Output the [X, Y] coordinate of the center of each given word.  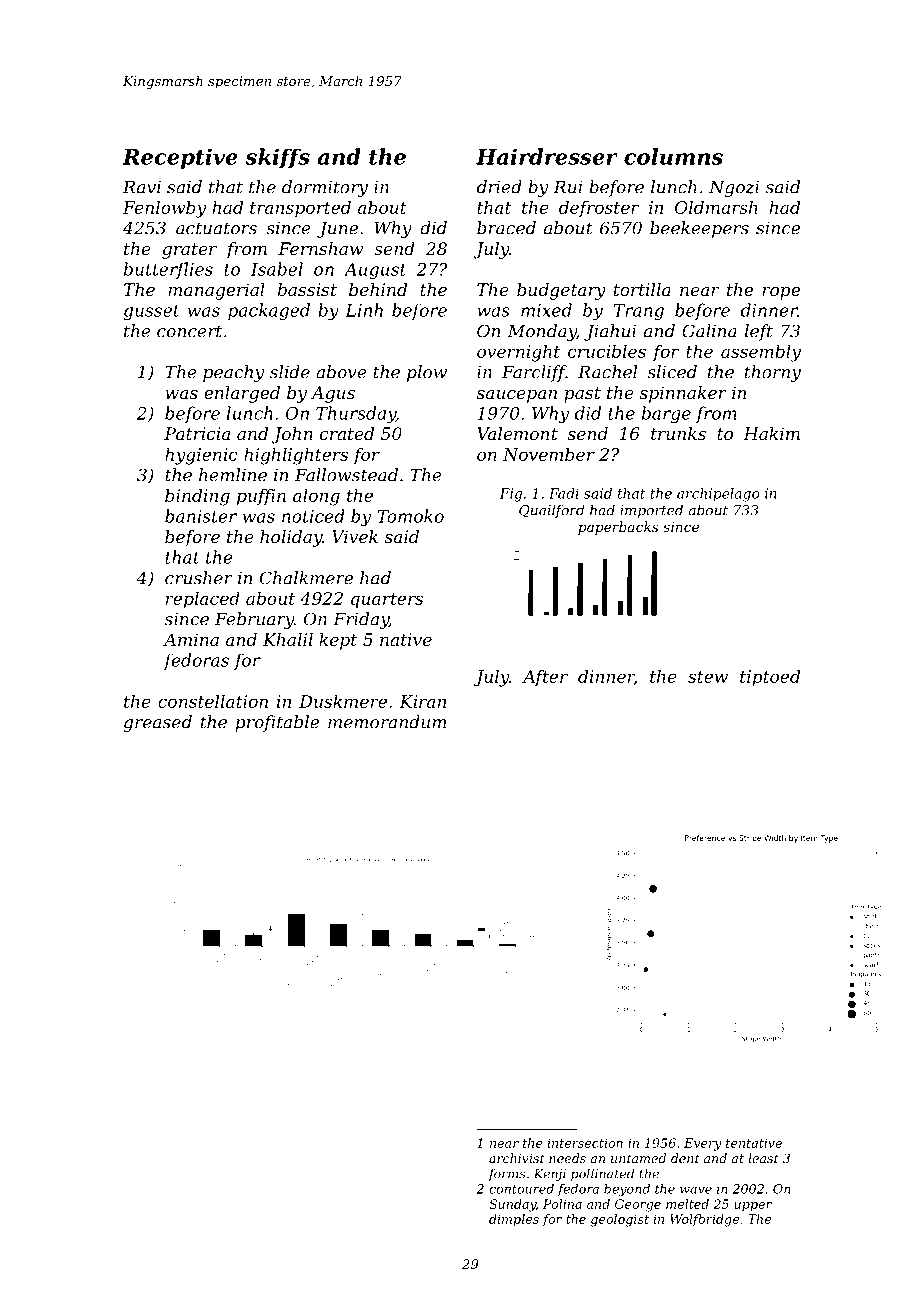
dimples [514, 1220]
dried [499, 187]
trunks [678, 433]
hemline [233, 475]
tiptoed [770, 678]
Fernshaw [320, 248]
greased [158, 723]
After [545, 678]
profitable [277, 723]
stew [708, 677]
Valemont [517, 433]
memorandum [387, 722]
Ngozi [734, 188]
